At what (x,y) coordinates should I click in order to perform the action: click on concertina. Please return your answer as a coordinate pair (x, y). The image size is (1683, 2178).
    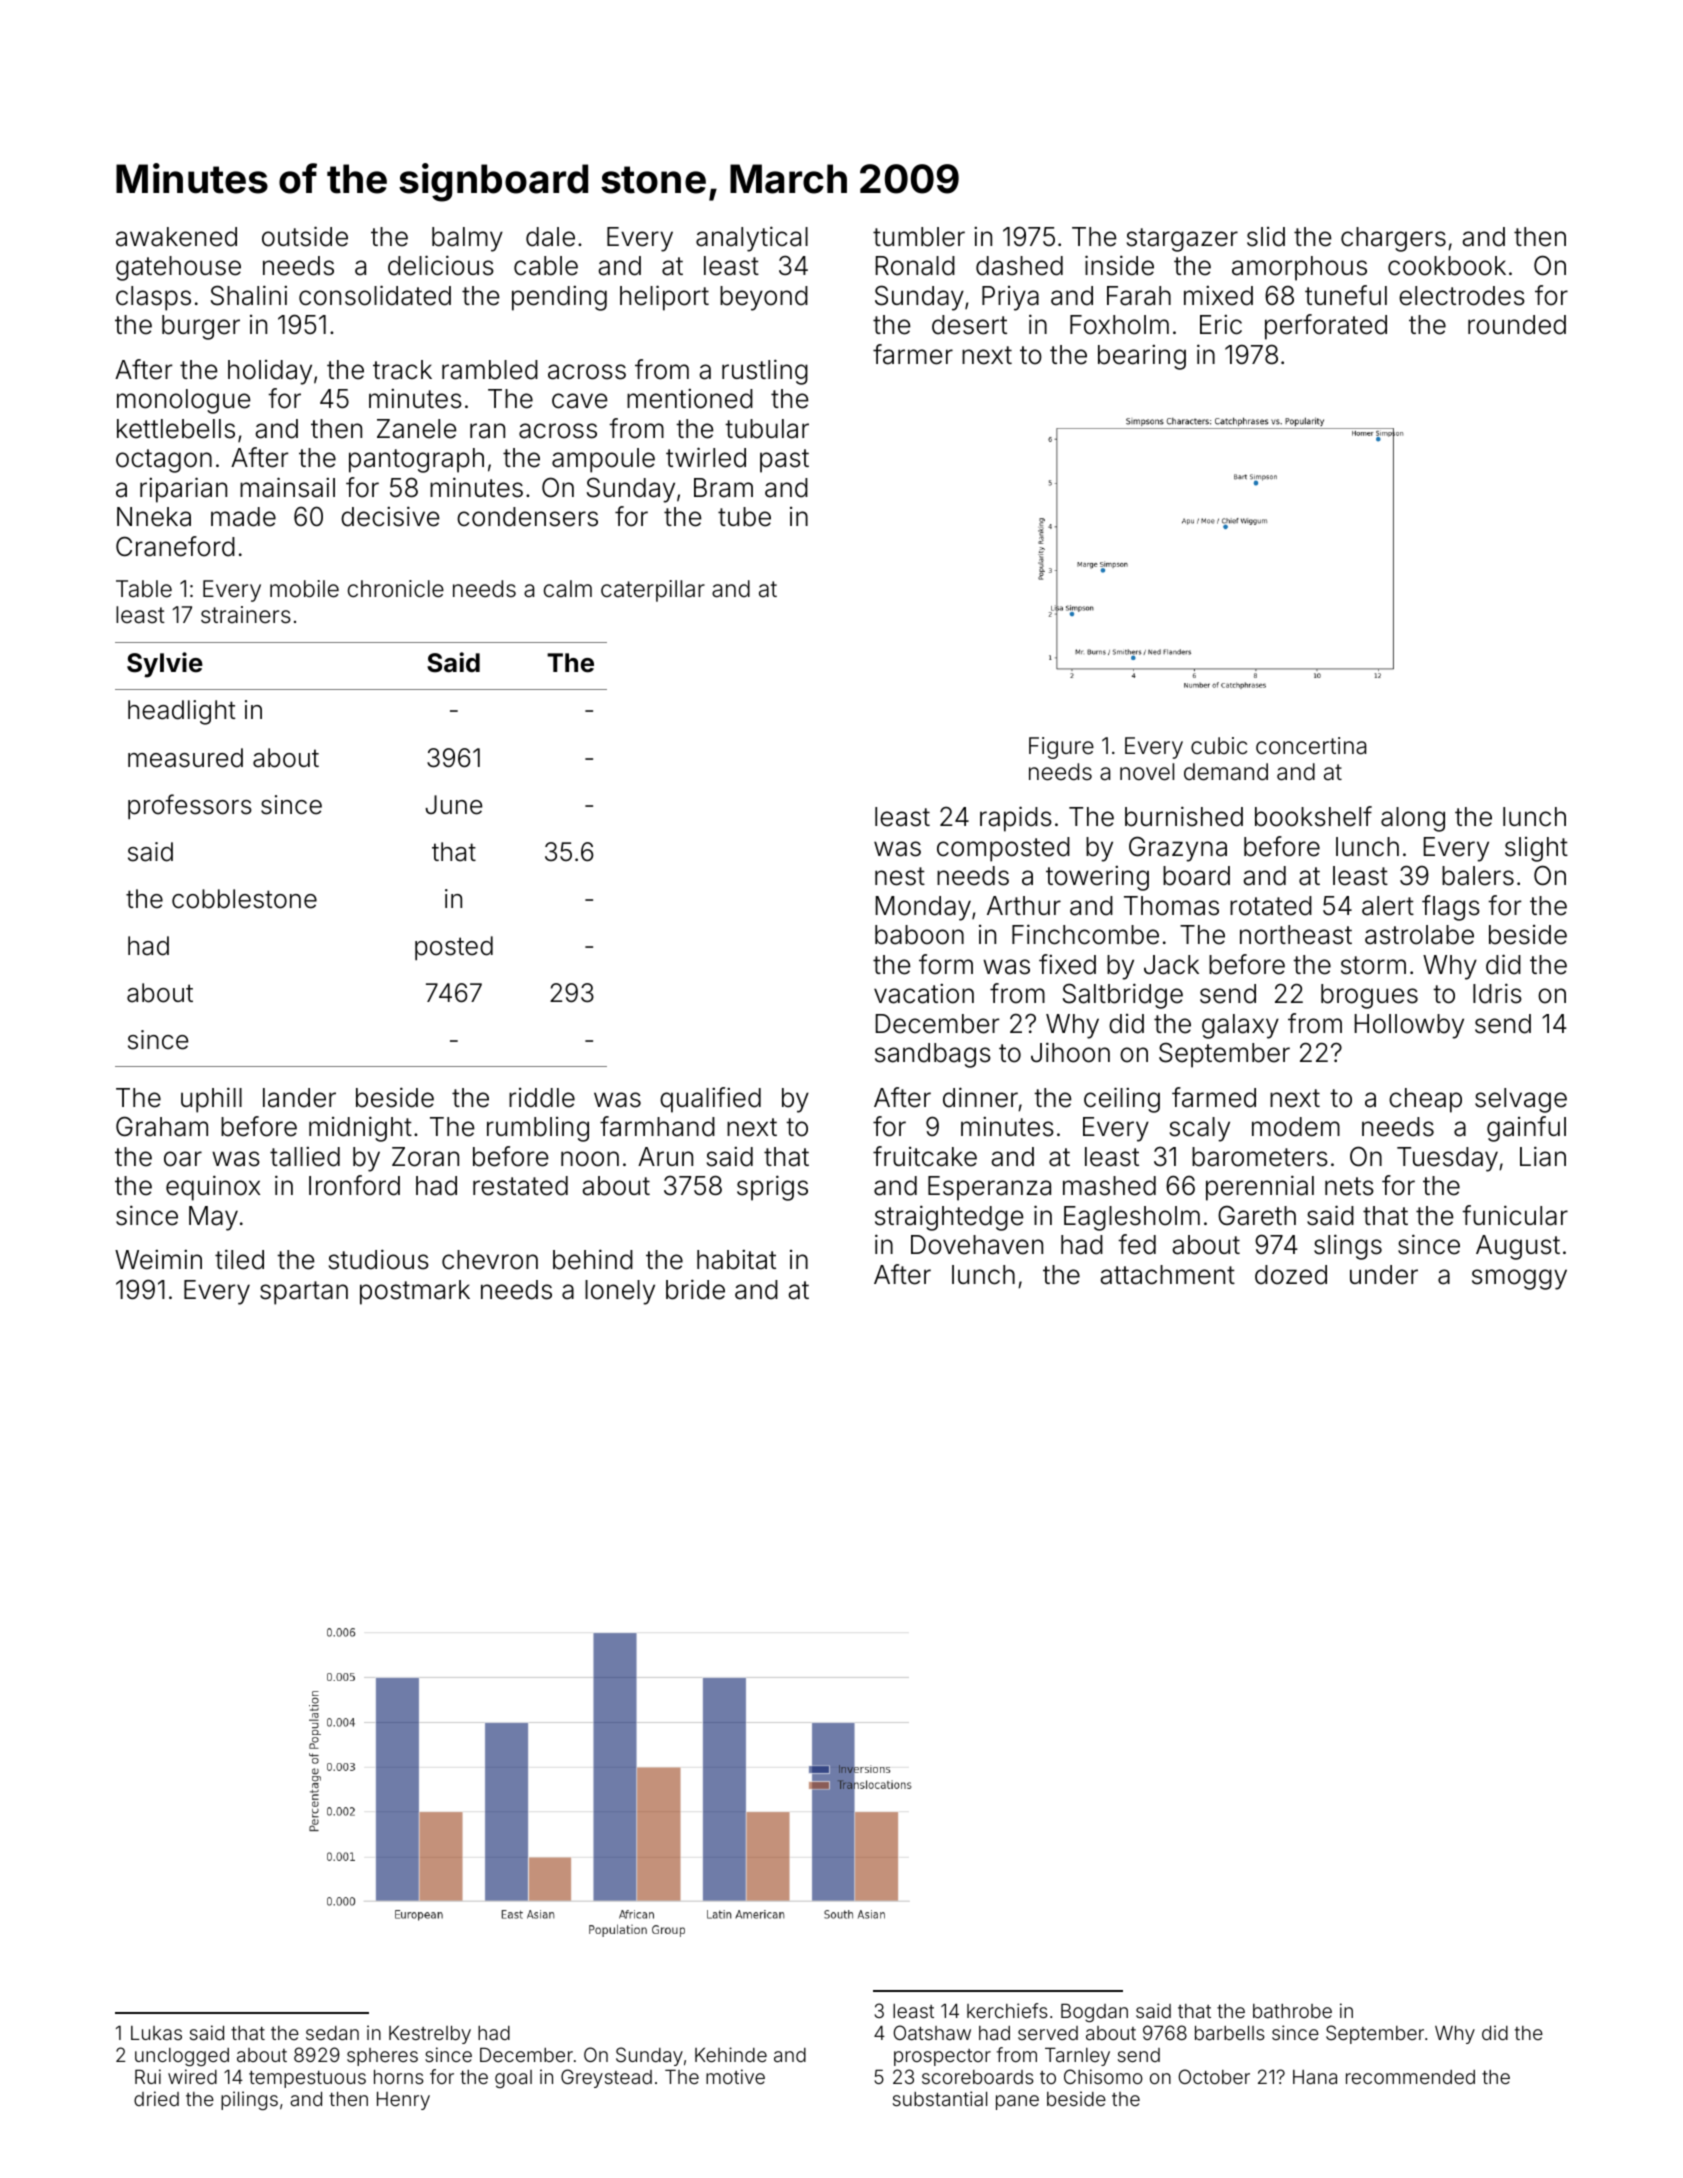
    Looking at the image, I should click on (1311, 746).
